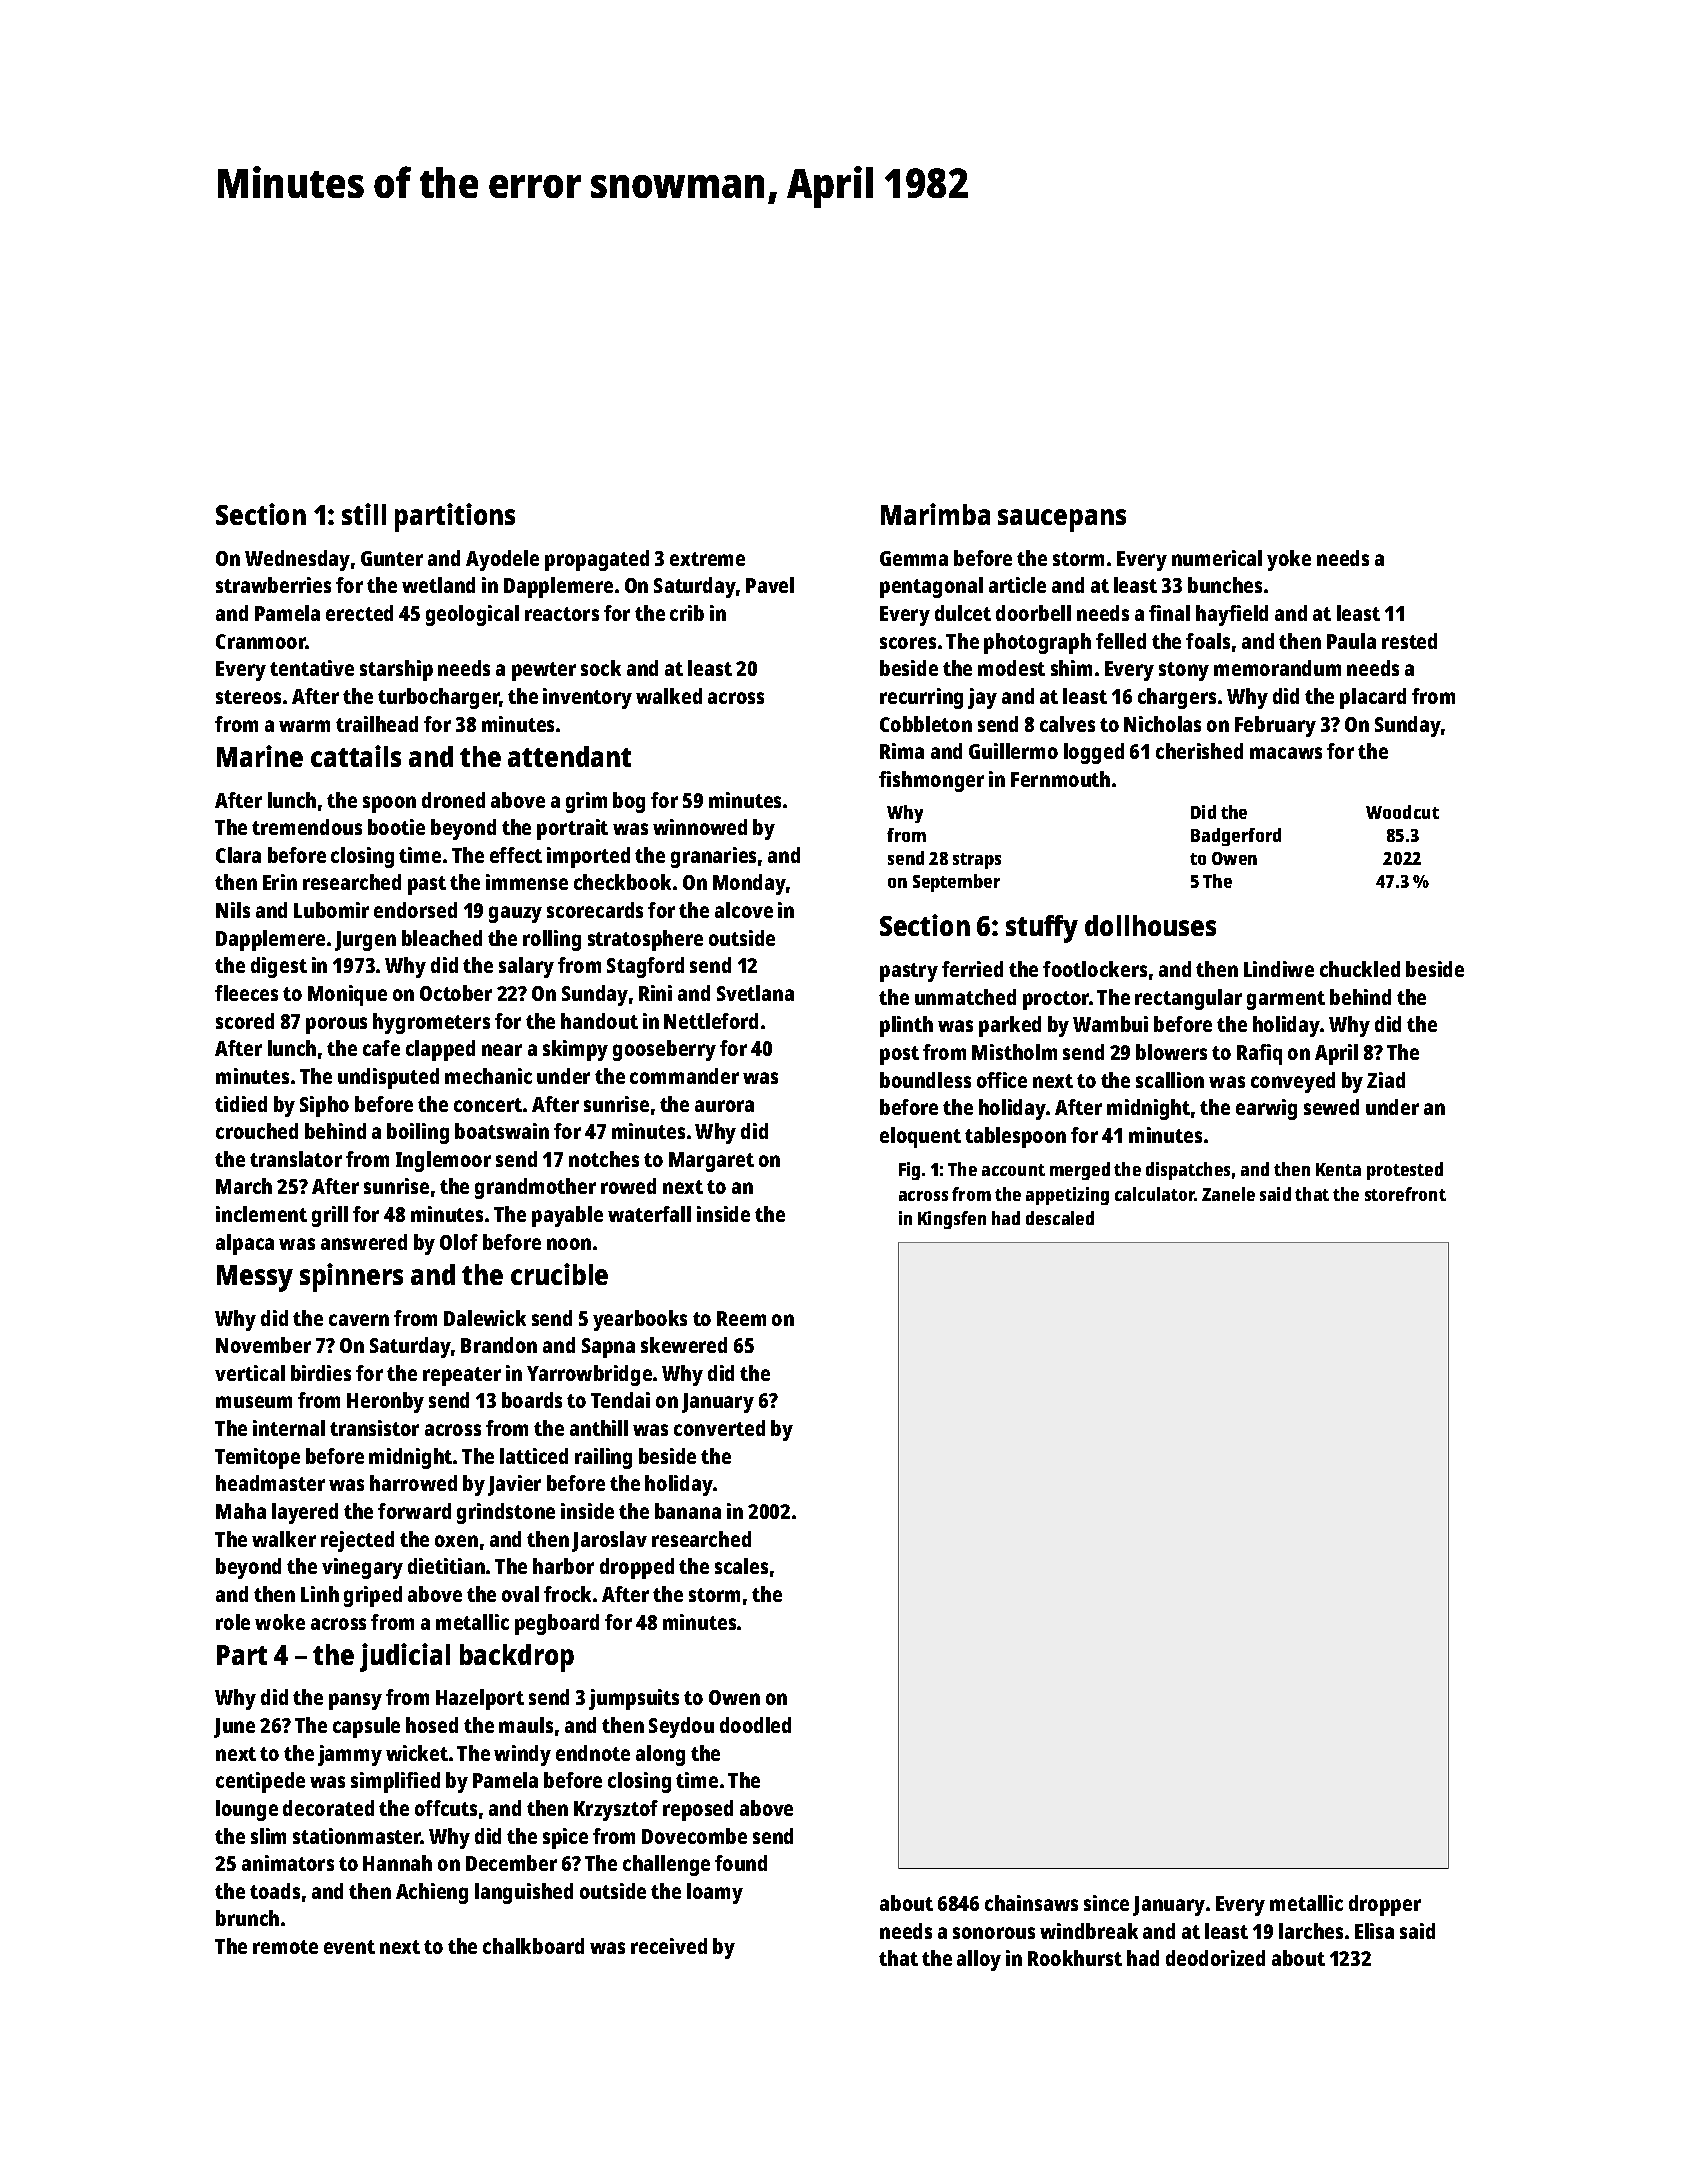 Image resolution: width=1683 pixels, height=2178 pixels. I want to click on numerical, so click(1217, 558).
